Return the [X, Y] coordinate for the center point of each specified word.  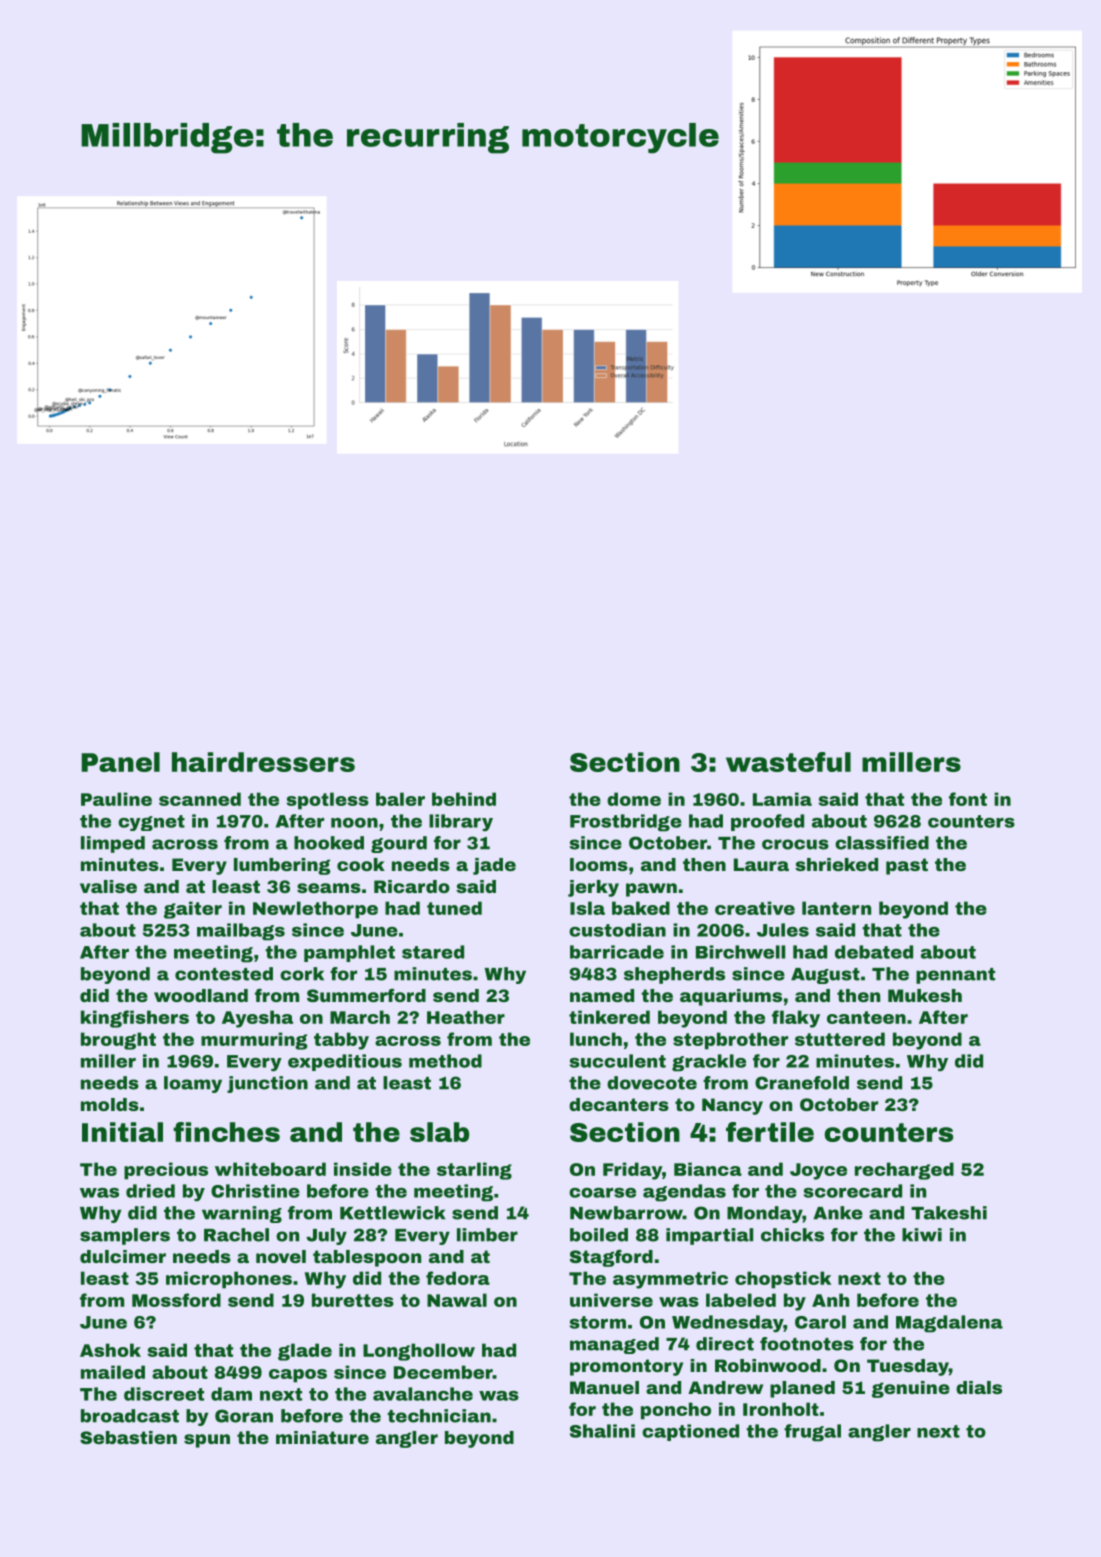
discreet [164, 1394]
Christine [255, 1191]
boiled [599, 1235]
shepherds [674, 975]
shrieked [836, 864]
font [968, 799]
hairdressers [263, 762]
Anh [830, 1300]
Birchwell [740, 952]
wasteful [788, 762]
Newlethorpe [315, 910]
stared [433, 952]
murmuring [254, 1041]
